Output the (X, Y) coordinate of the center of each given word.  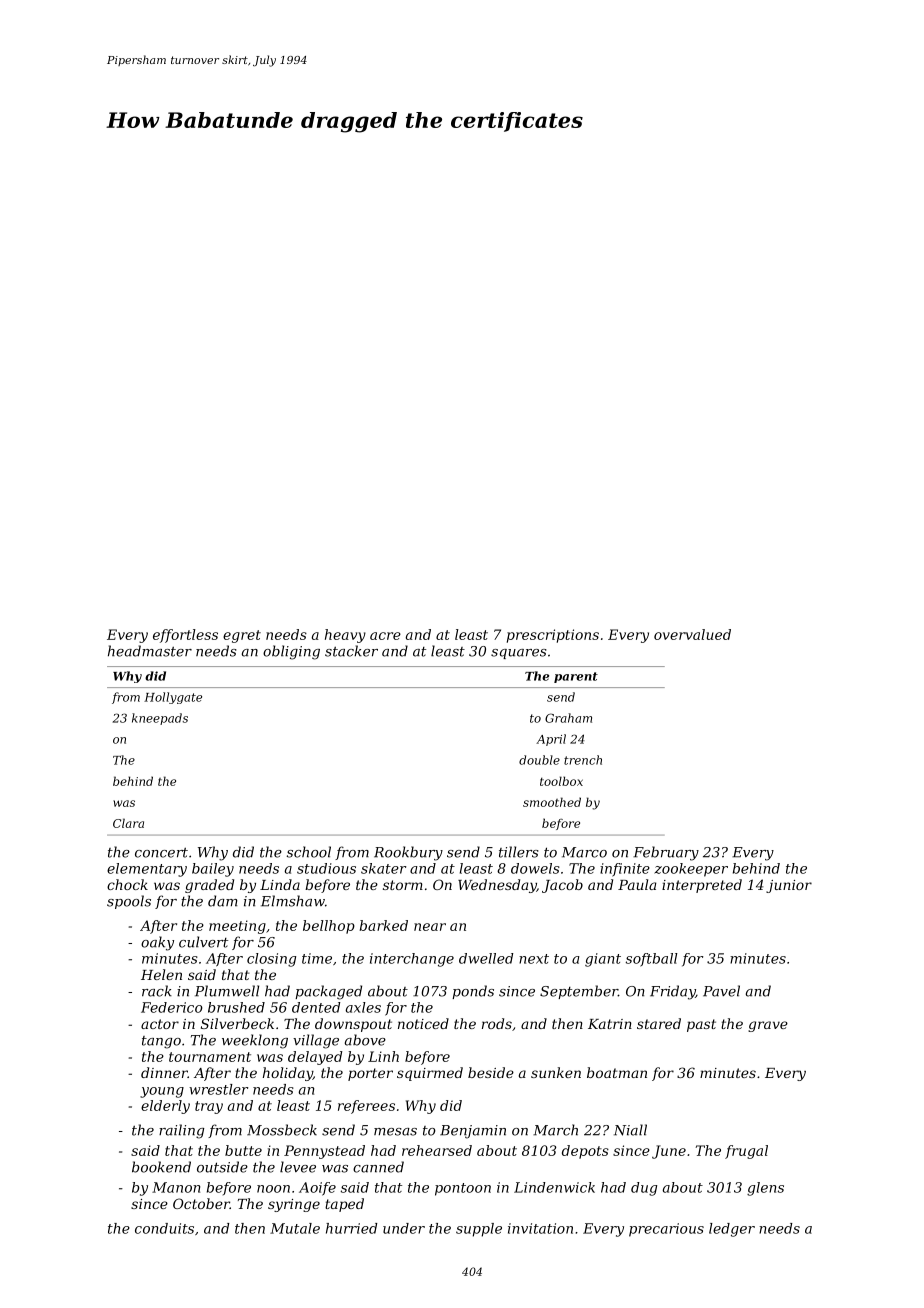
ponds (473, 992)
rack (157, 991)
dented (316, 1007)
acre (385, 636)
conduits (164, 1228)
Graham (568, 718)
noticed (423, 1023)
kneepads (160, 719)
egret (242, 636)
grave (768, 1026)
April (551, 740)
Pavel (721, 991)
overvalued (692, 634)
